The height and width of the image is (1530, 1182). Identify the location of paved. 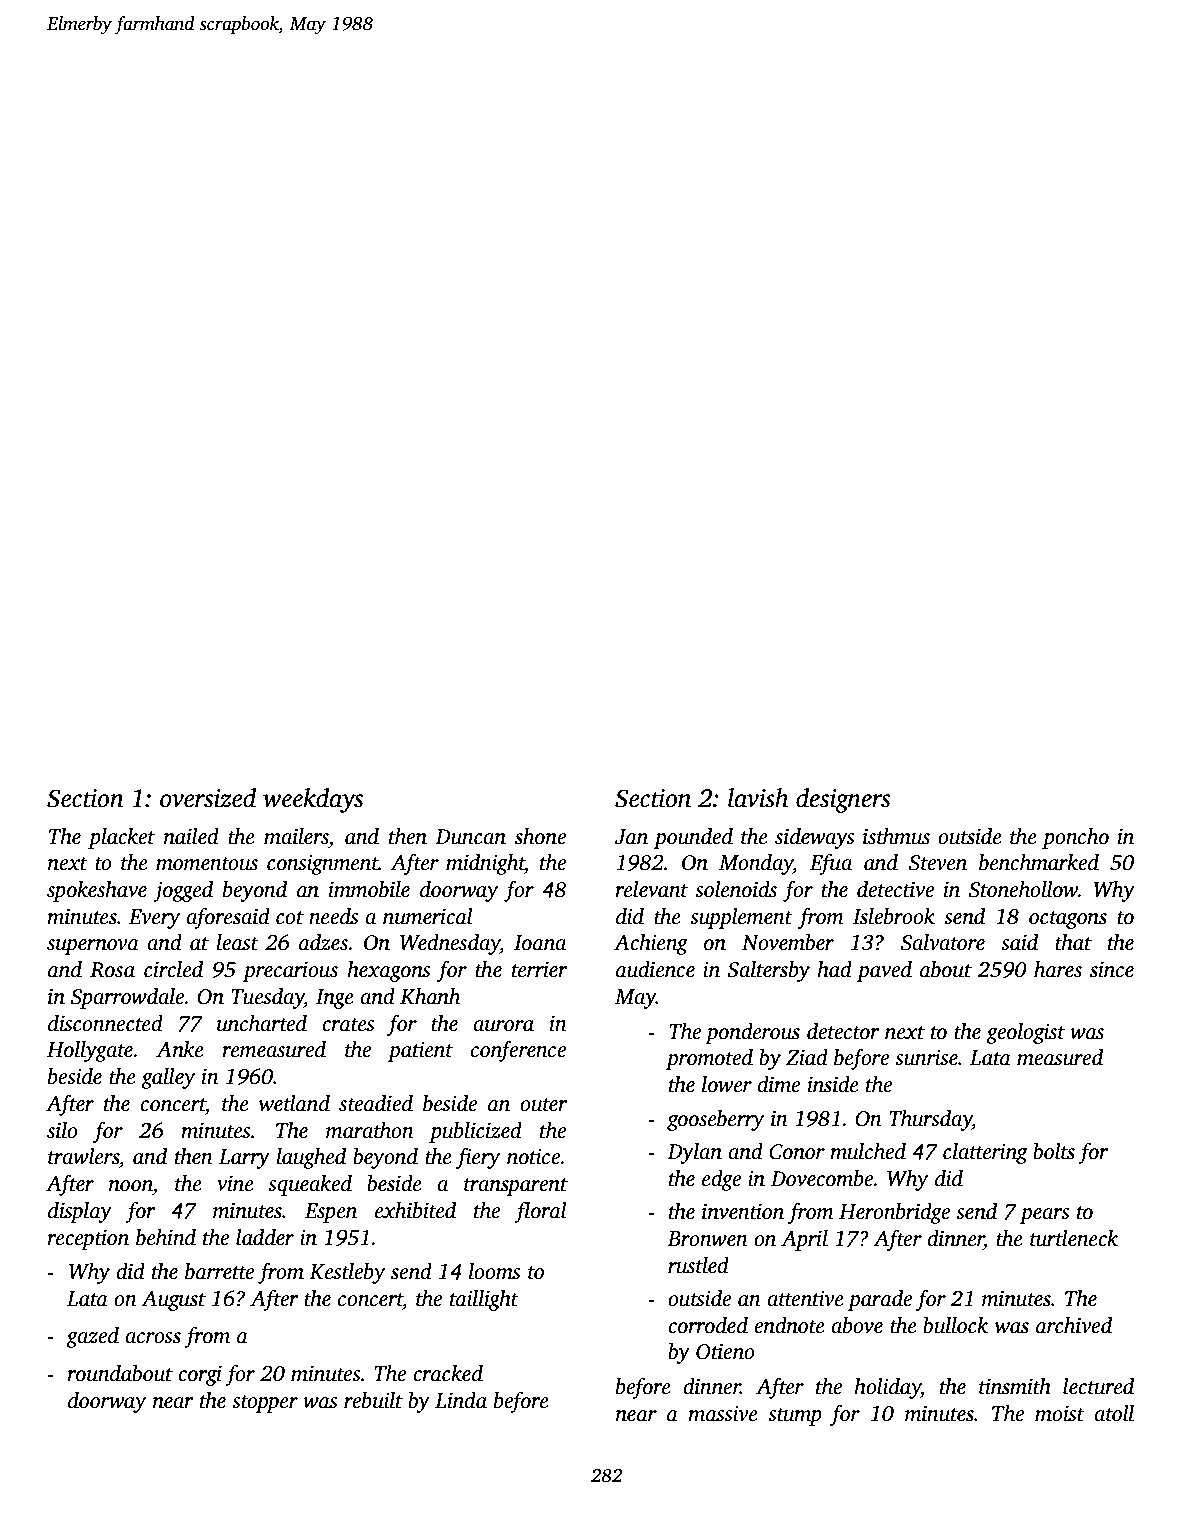
(884, 971).
